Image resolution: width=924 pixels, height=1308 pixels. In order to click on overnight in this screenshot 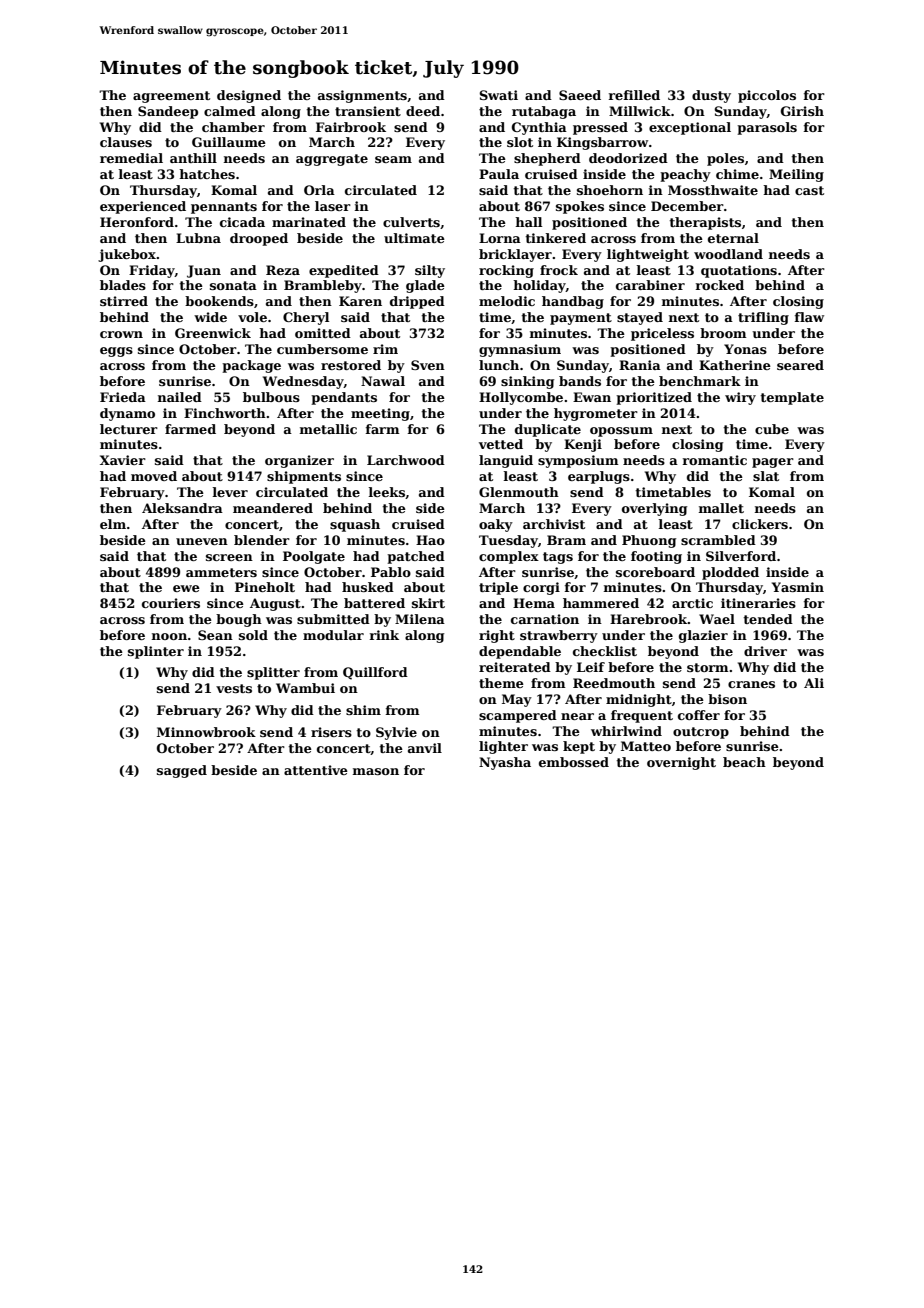, I will do `click(681, 763)`.
